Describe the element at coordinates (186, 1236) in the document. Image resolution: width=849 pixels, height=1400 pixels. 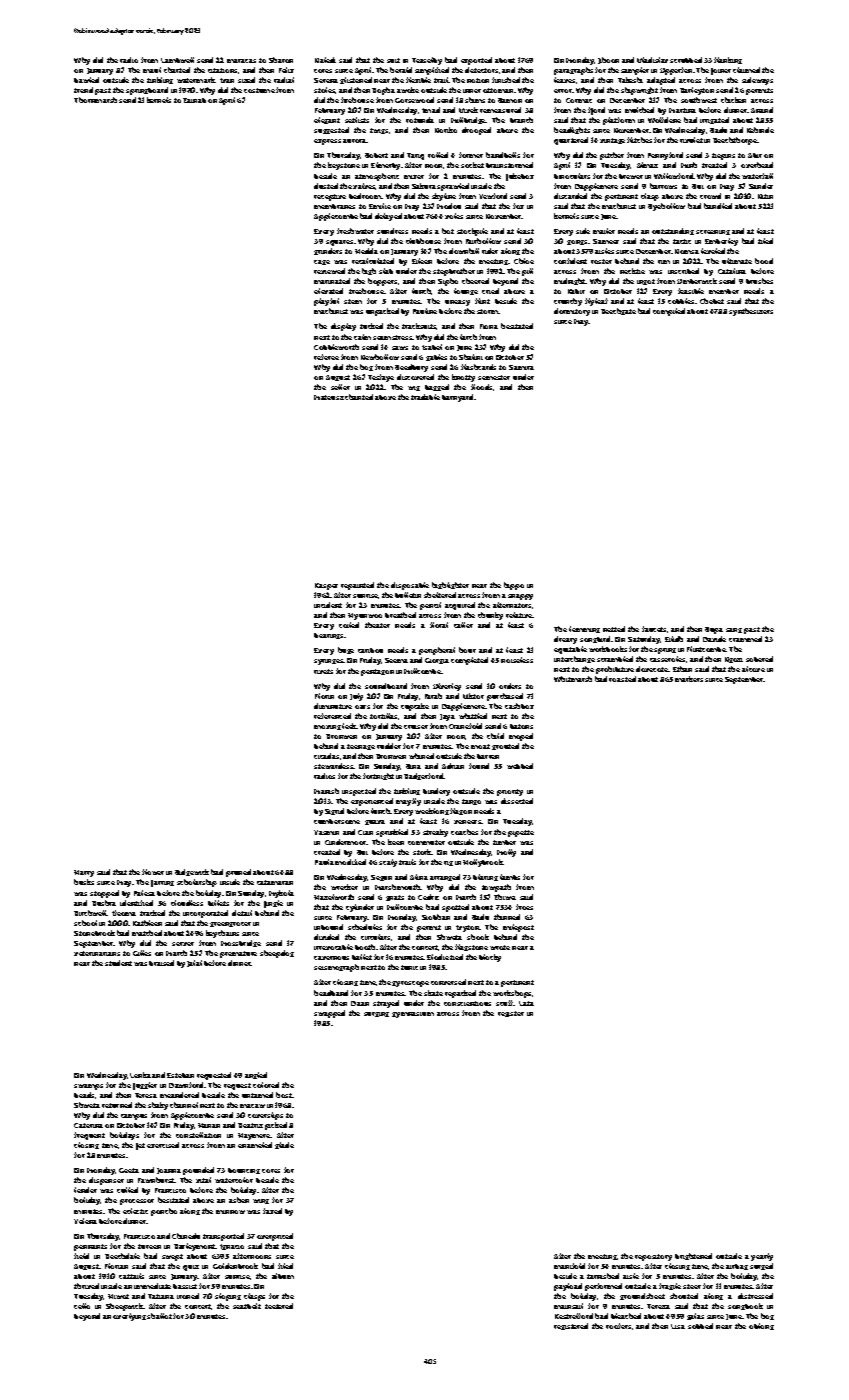
I see `Chinedu` at that location.
